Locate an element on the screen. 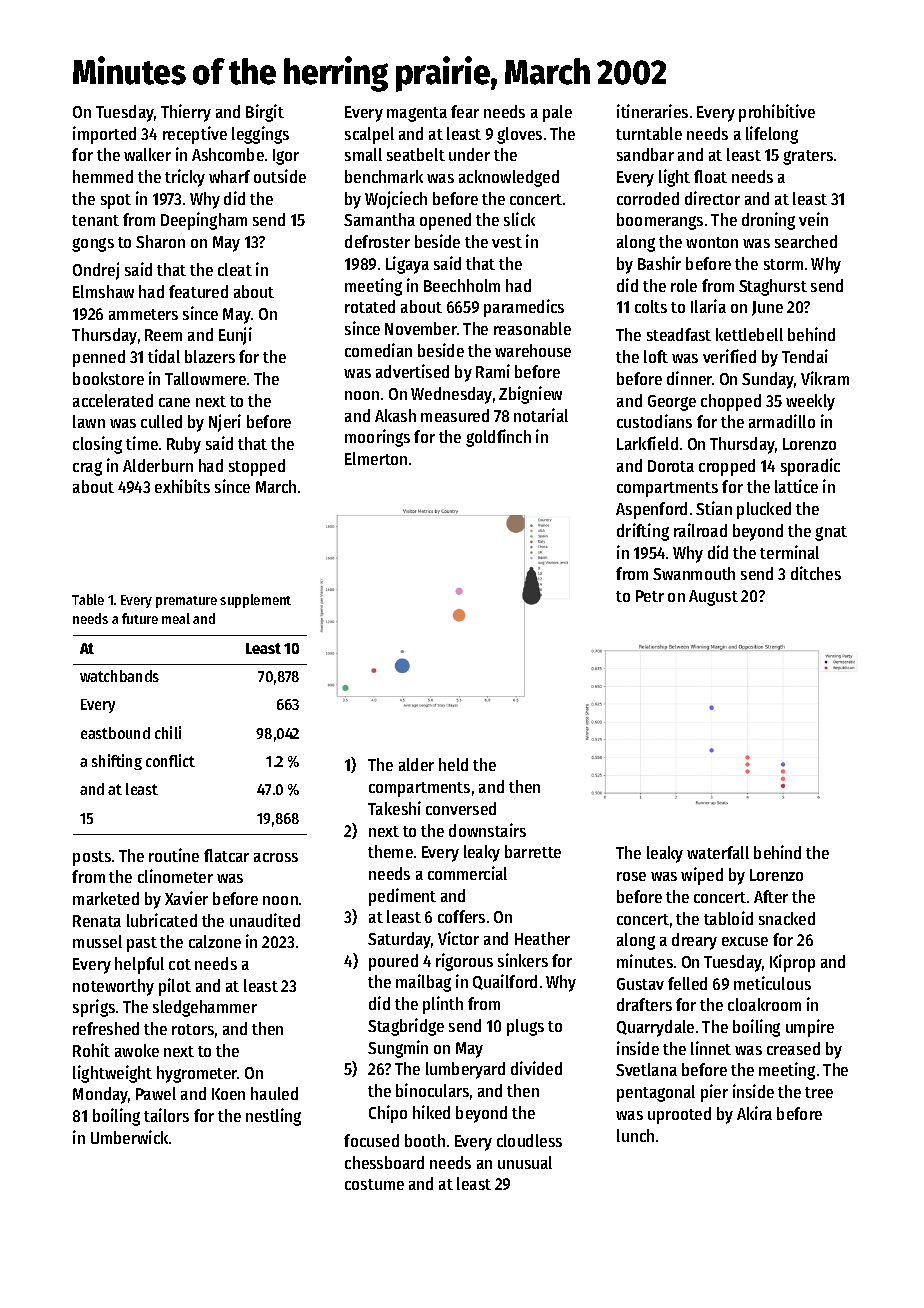 The width and height of the screenshot is (924, 1308). Umberwick is located at coordinates (129, 1137).
